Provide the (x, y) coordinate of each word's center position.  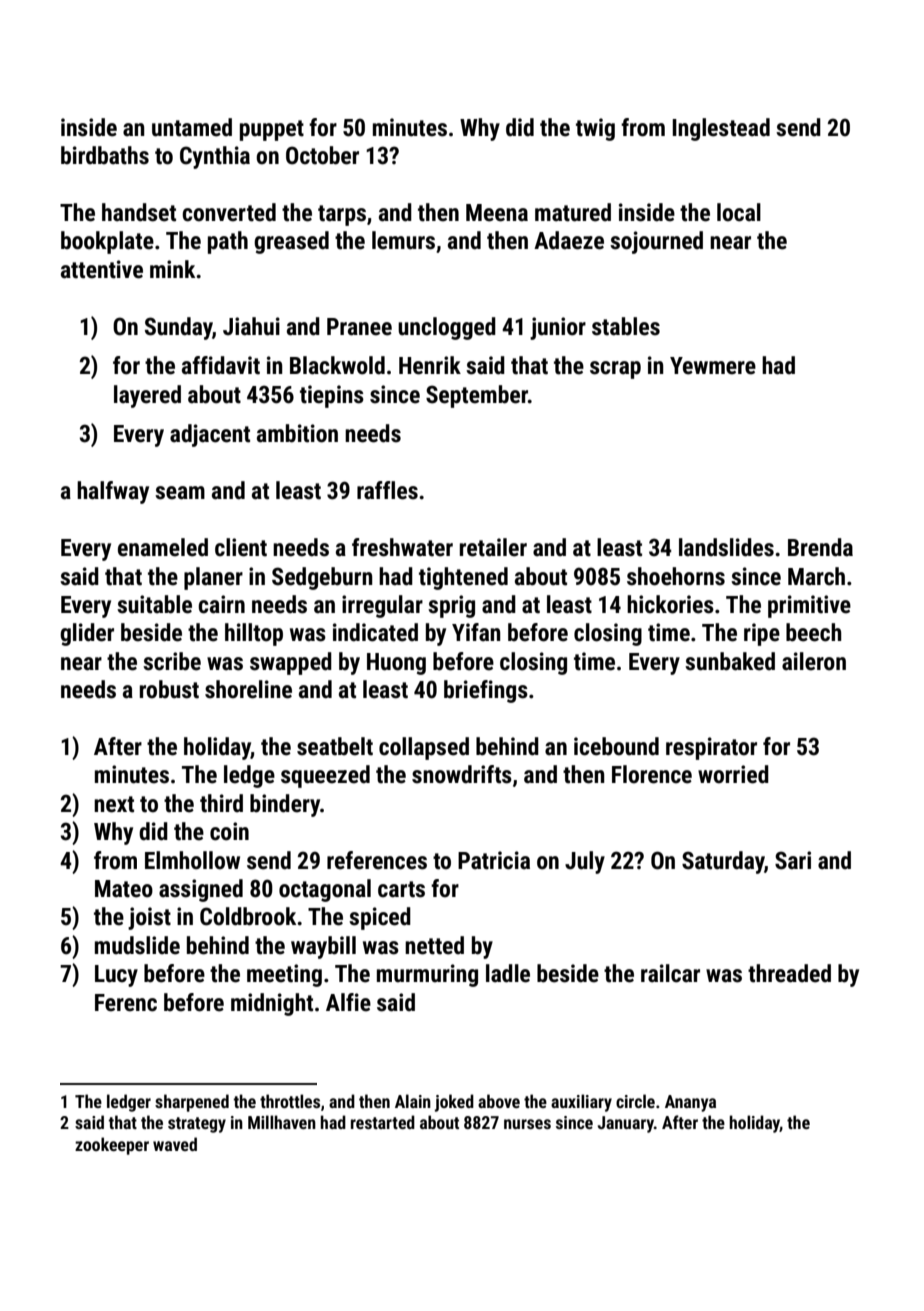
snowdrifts (462, 774)
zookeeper (112, 1146)
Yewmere (713, 366)
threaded (789, 973)
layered (147, 396)
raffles (387, 490)
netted (434, 945)
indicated (375, 632)
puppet (272, 130)
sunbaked (730, 661)
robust (169, 689)
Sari (793, 860)
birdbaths (105, 155)
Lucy (116, 976)
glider (87, 634)
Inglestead (721, 129)
